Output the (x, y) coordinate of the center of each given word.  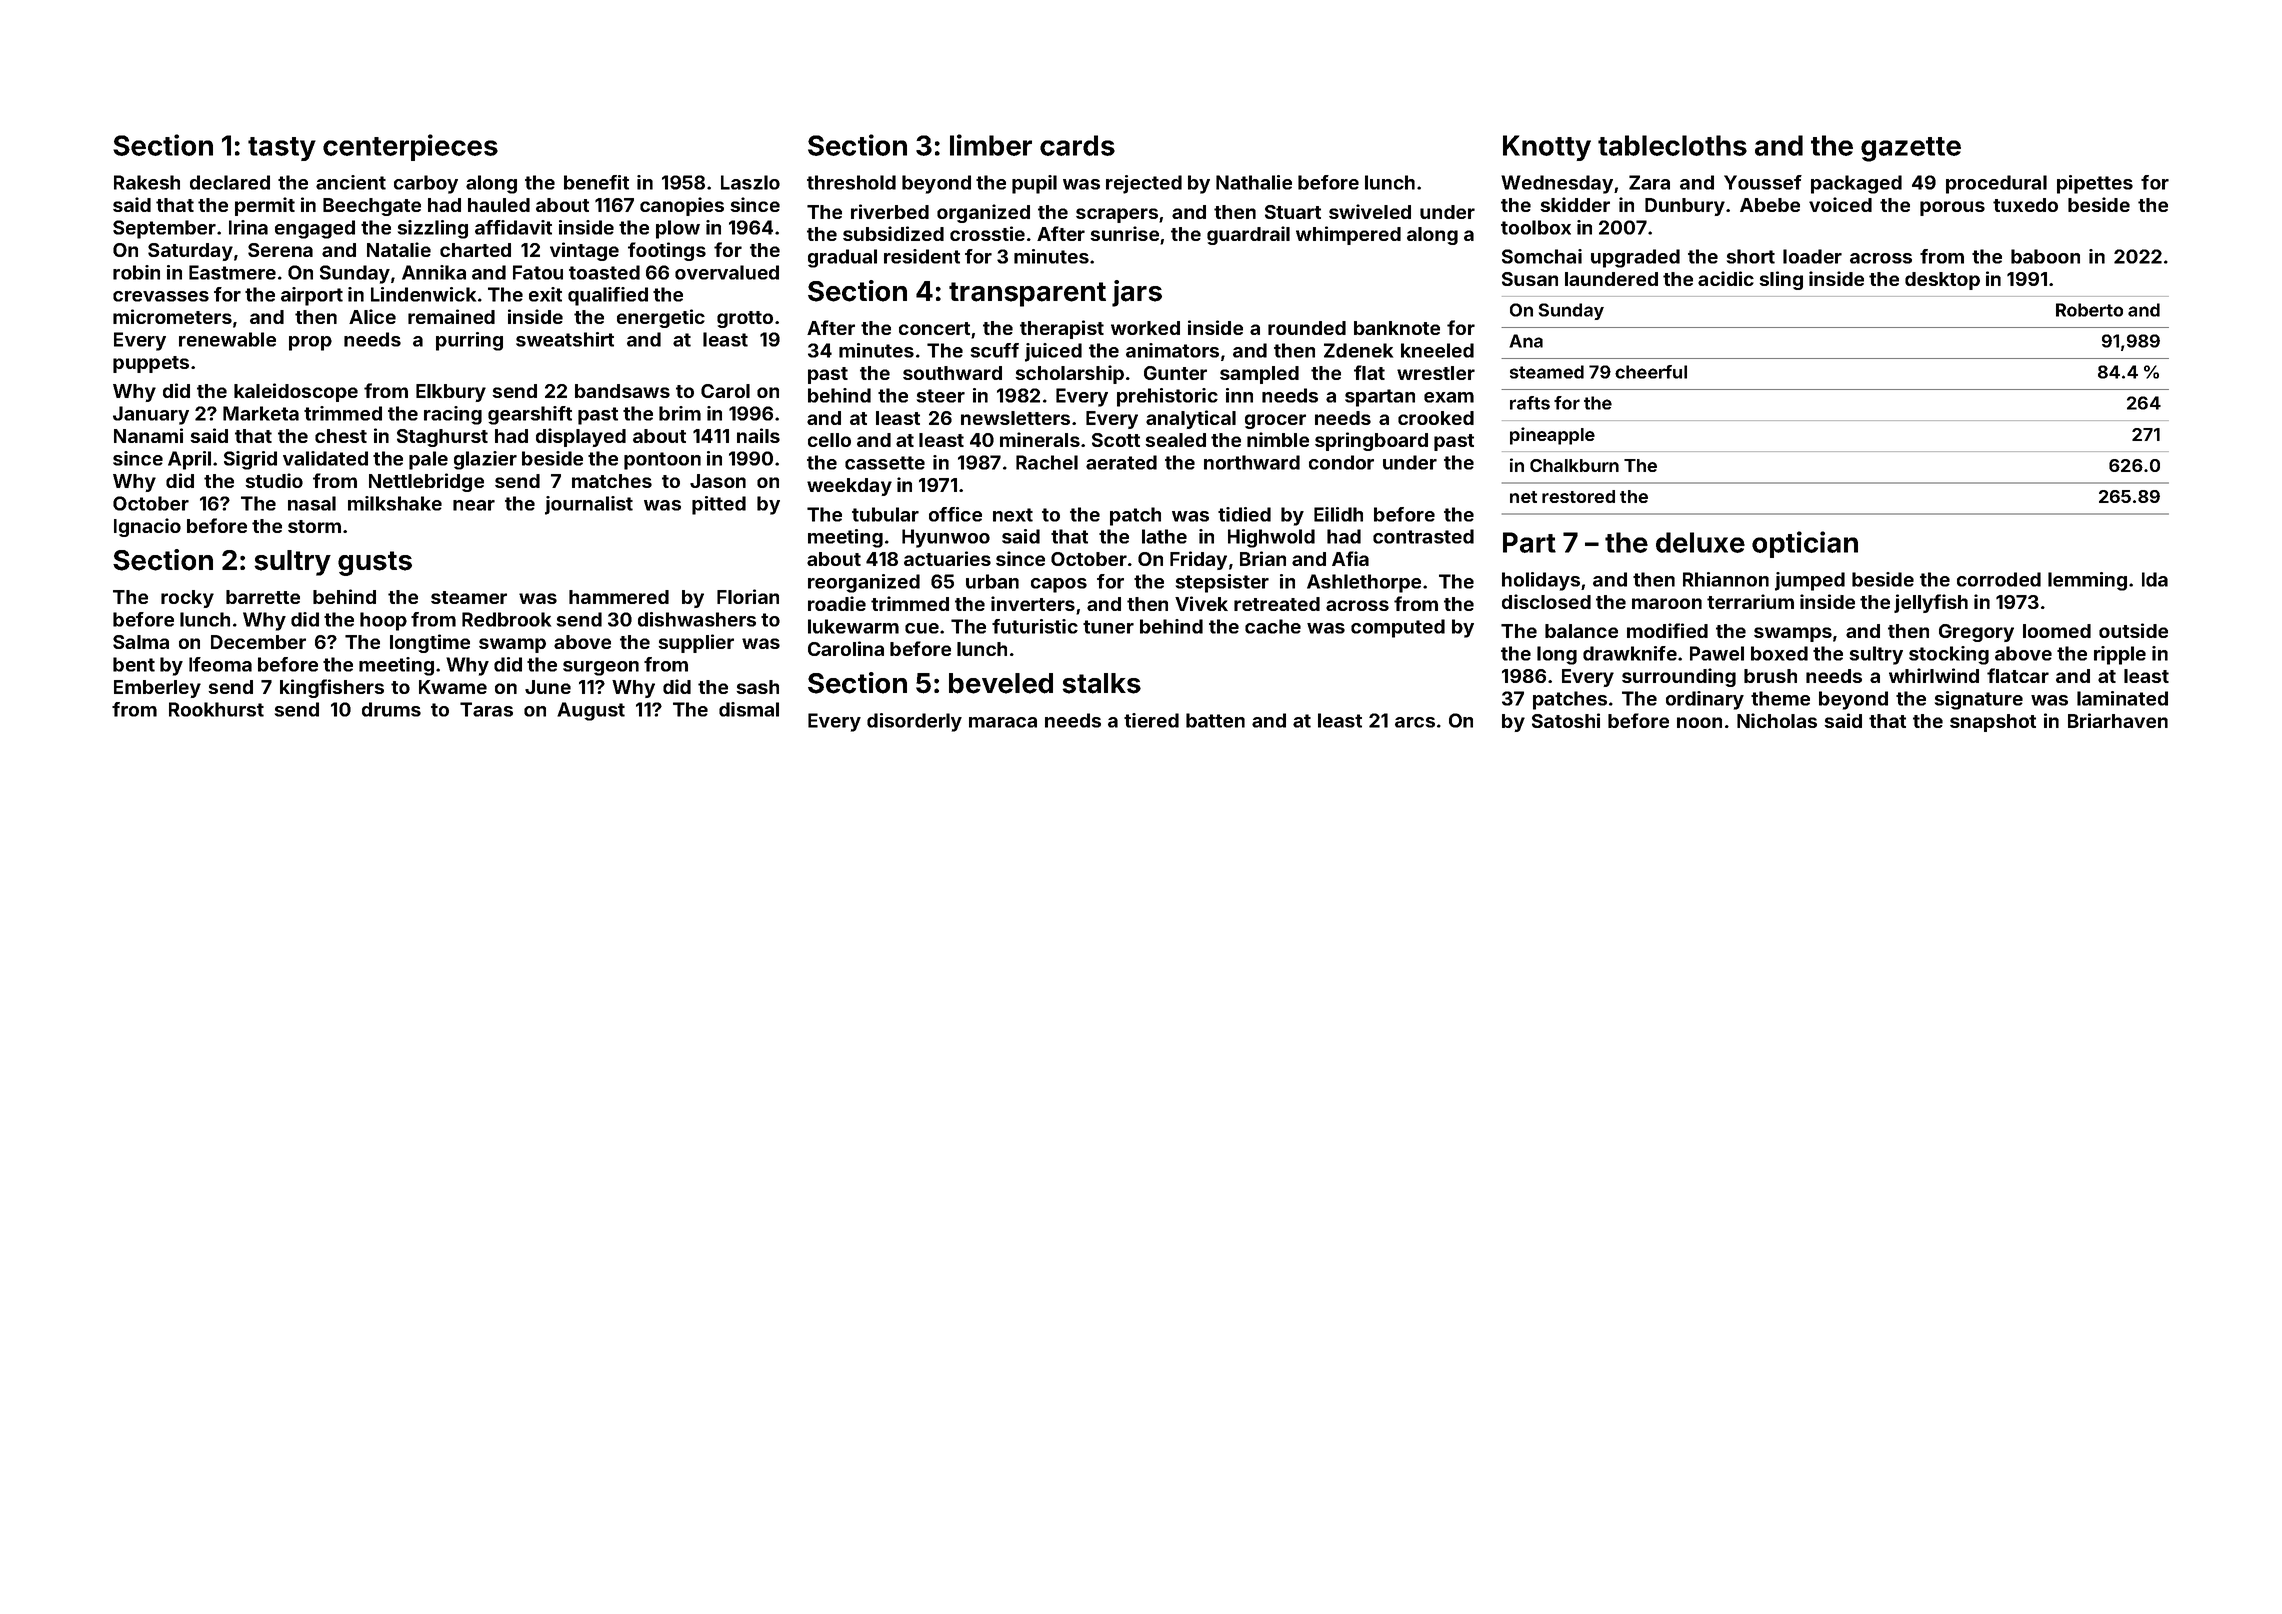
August (591, 711)
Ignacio (147, 527)
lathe (1164, 536)
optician (1805, 544)
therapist (1062, 329)
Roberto (2089, 310)
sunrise (1124, 233)
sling (1781, 280)
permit (265, 206)
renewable (227, 339)
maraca (1003, 722)
